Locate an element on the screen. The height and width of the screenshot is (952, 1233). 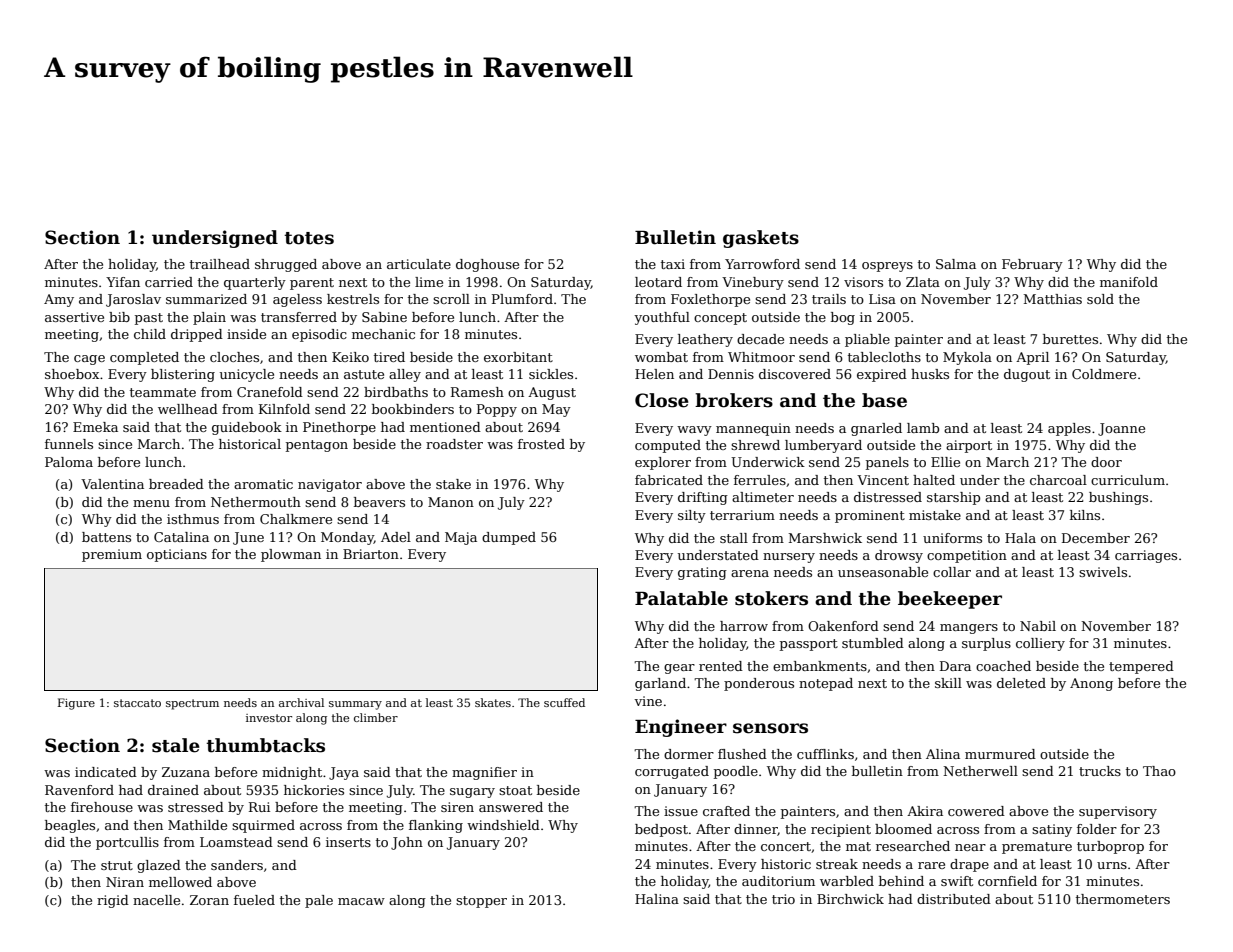
rigid is located at coordinates (113, 901).
